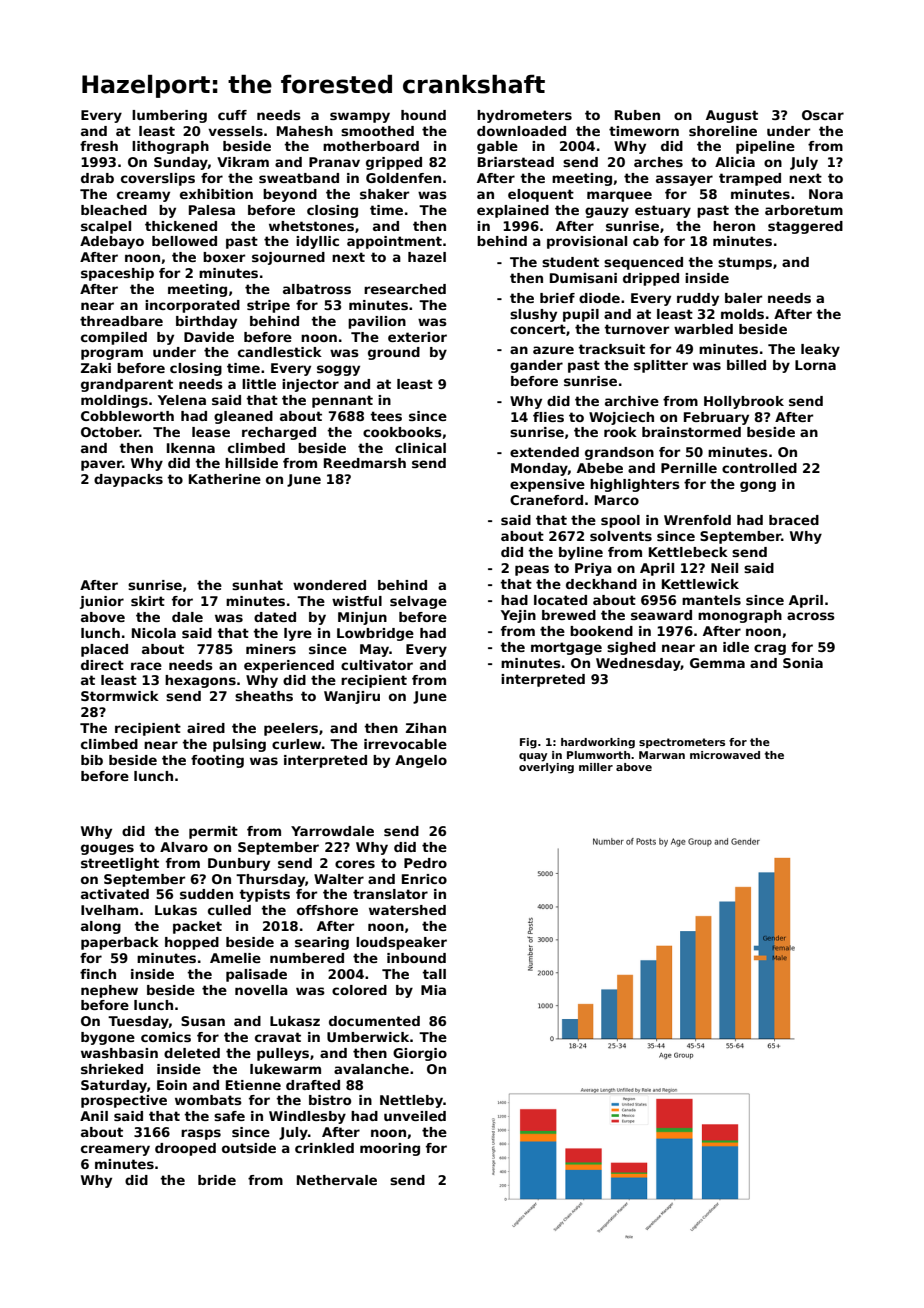 This image has width=924, height=1308. I want to click on junior, so click(102, 602).
